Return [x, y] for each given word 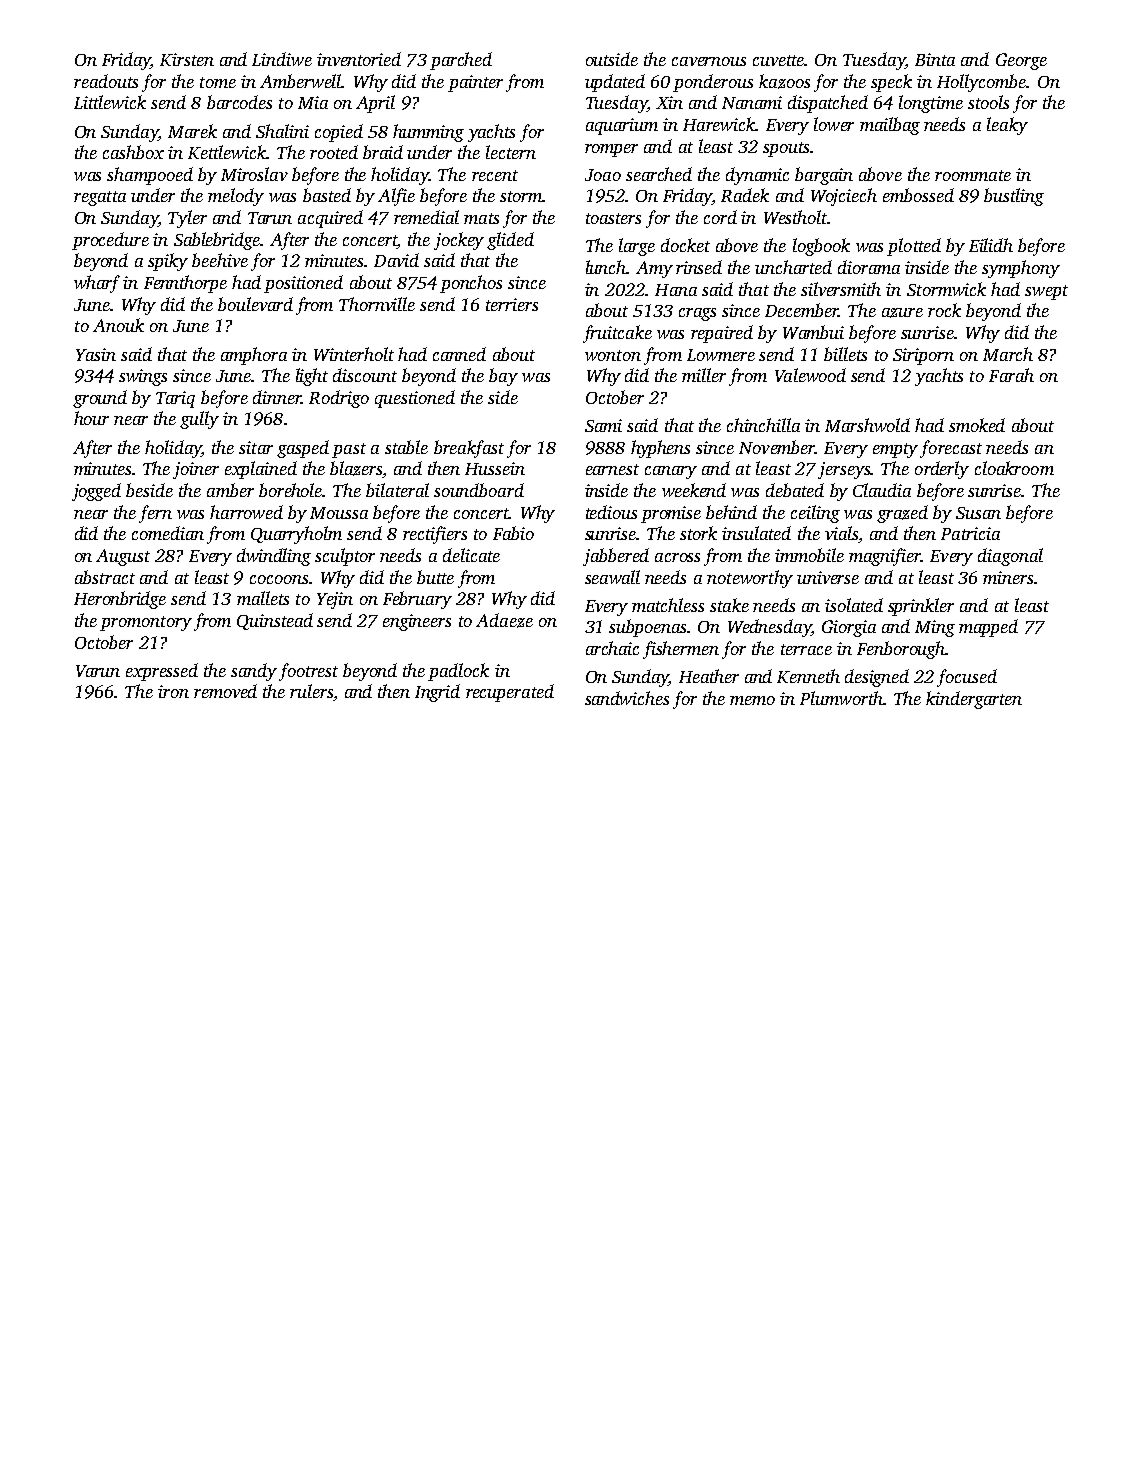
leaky [1007, 126]
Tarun [270, 218]
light [312, 377]
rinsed [699, 267]
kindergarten [974, 700]
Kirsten [187, 59]
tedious [611, 512]
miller [704, 375]
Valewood [810, 375]
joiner [196, 470]
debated [795, 490]
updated [615, 83]
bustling [1014, 197]
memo [752, 700]
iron [173, 691]
